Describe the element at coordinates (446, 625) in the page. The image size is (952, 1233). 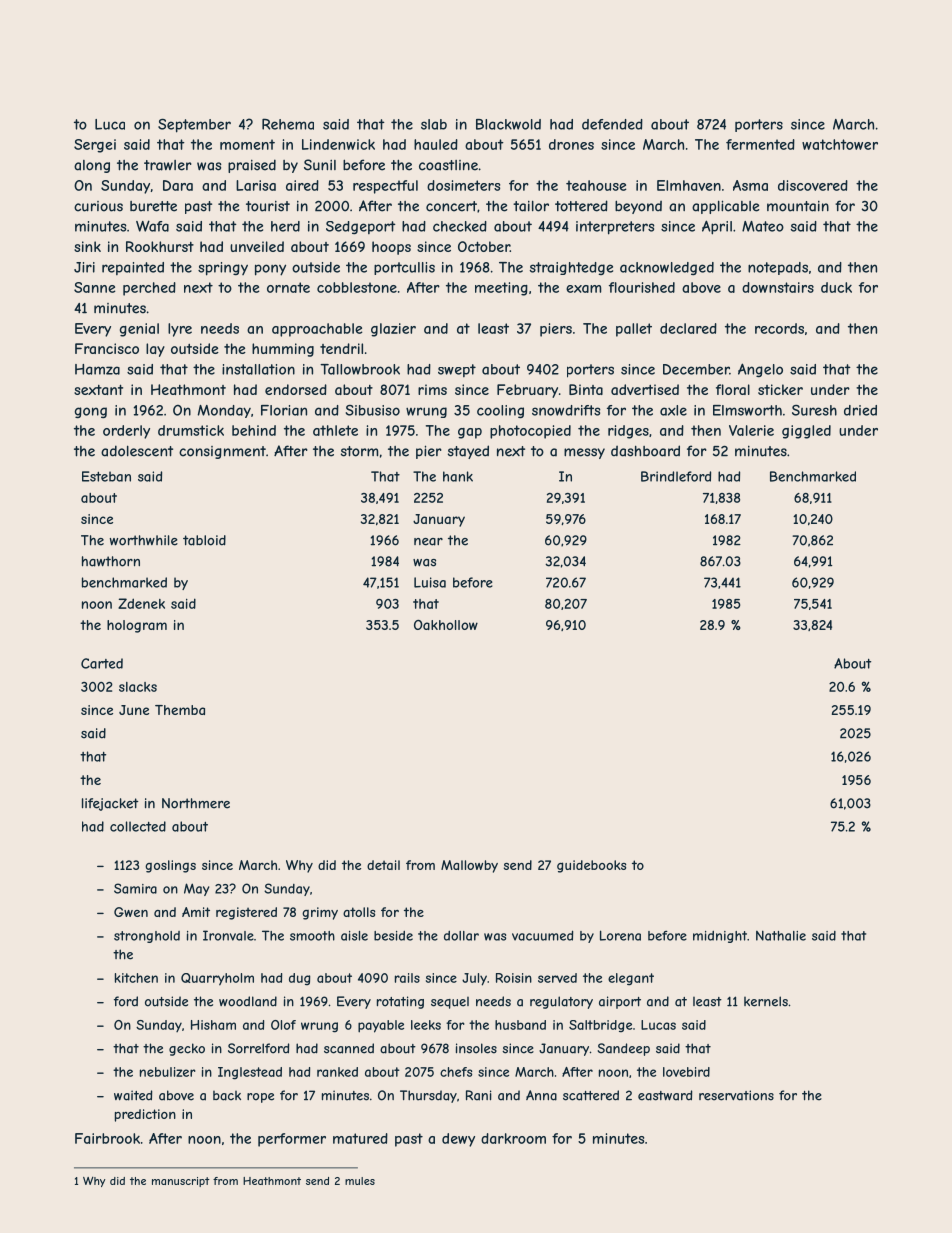
I see `Oakhollow` at that location.
